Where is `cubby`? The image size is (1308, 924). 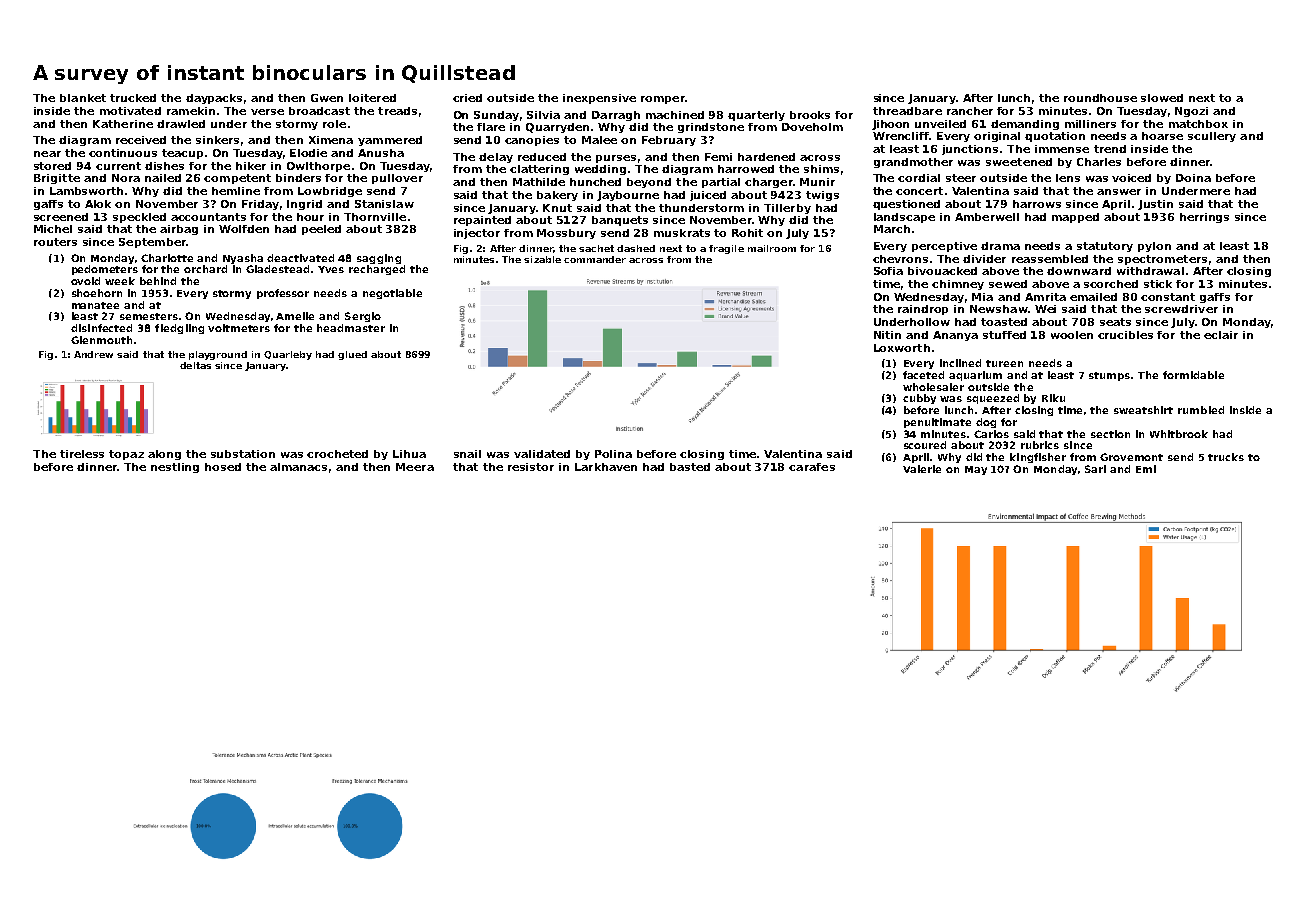 cubby is located at coordinates (919, 399).
